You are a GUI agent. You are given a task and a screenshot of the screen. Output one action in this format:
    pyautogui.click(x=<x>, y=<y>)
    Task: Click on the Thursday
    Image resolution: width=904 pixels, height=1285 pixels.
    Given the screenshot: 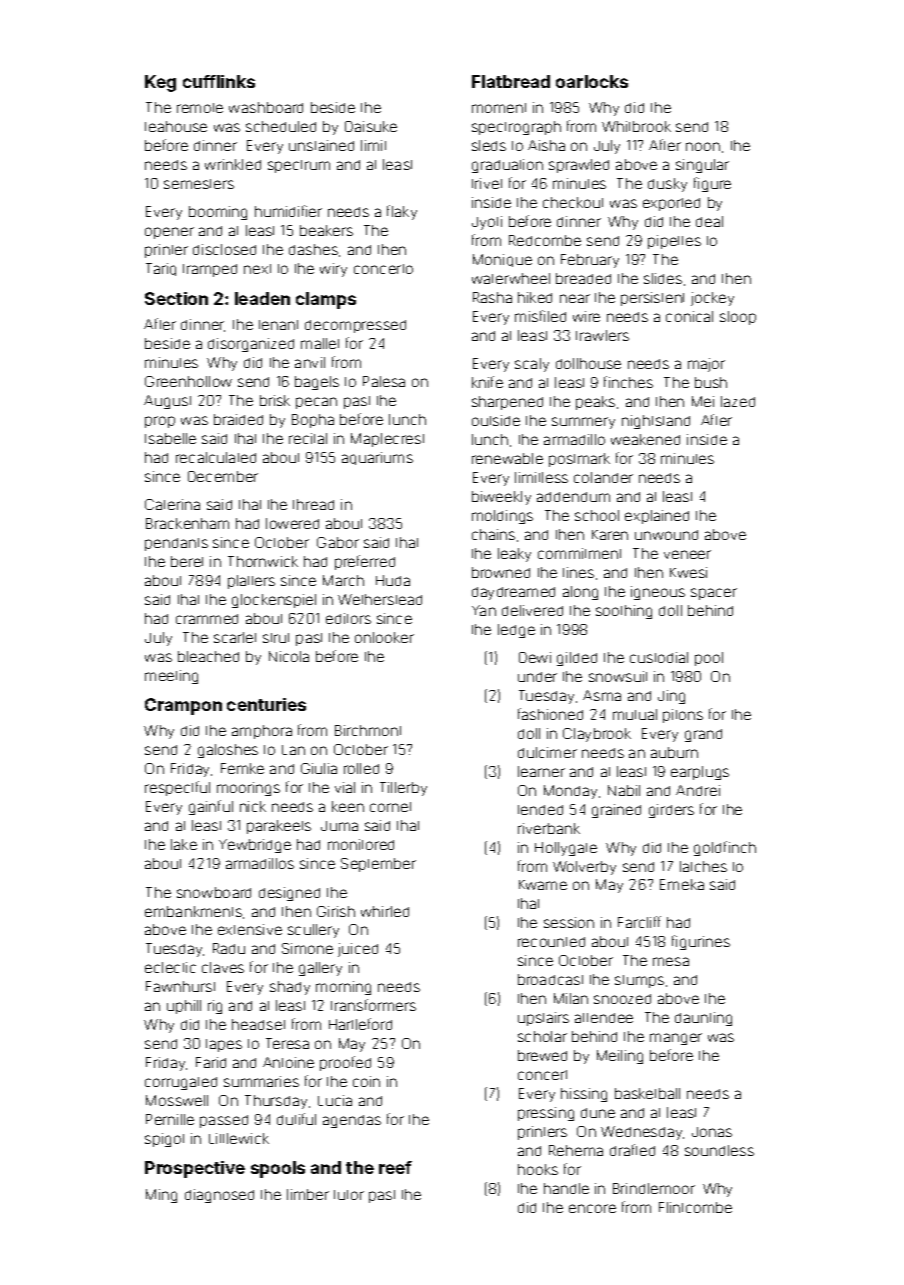 What is the action you would take?
    pyautogui.click(x=276, y=1102)
